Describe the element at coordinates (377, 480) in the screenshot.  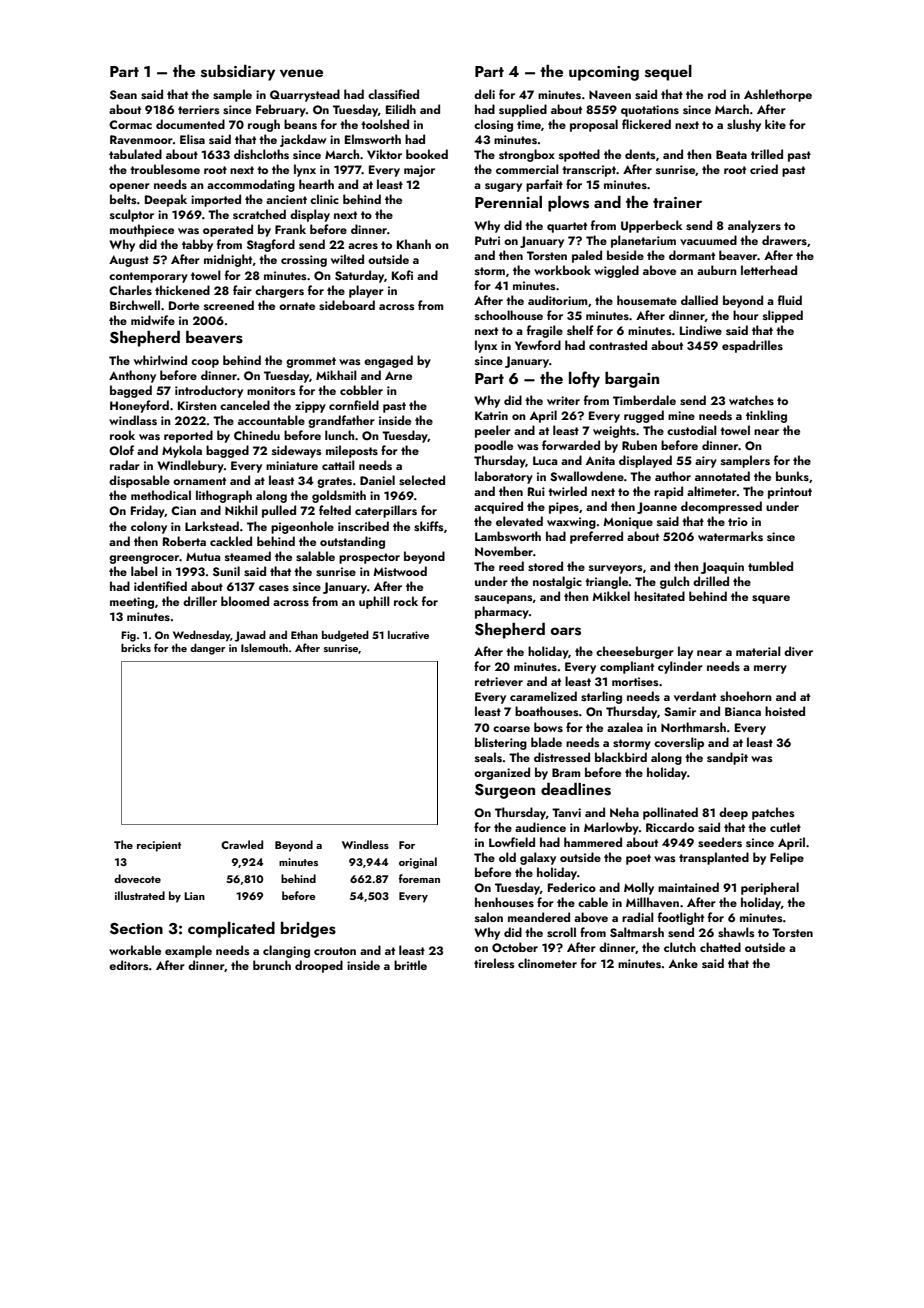
I see `Daniel` at that location.
